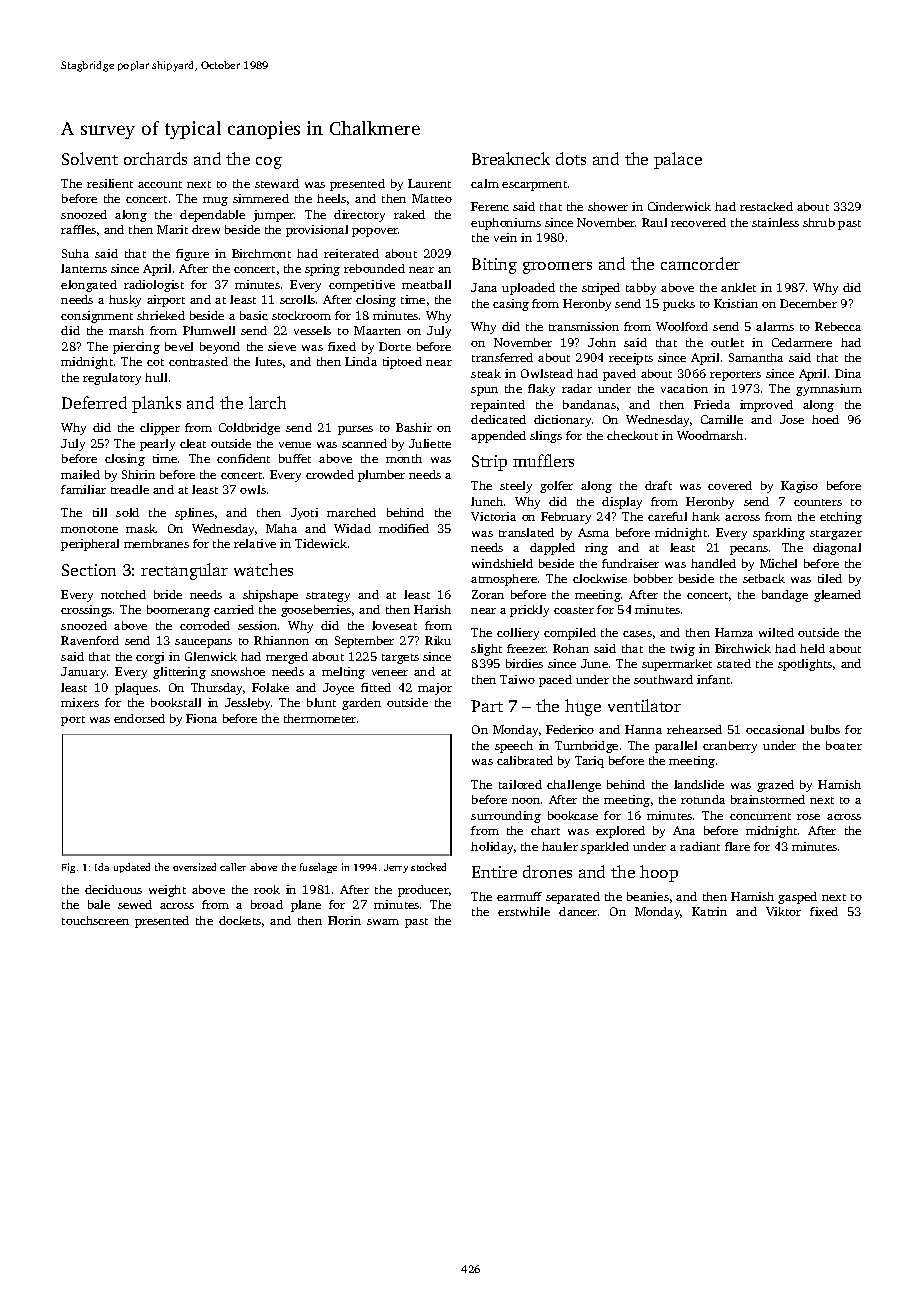  I want to click on dancer, so click(578, 911).
